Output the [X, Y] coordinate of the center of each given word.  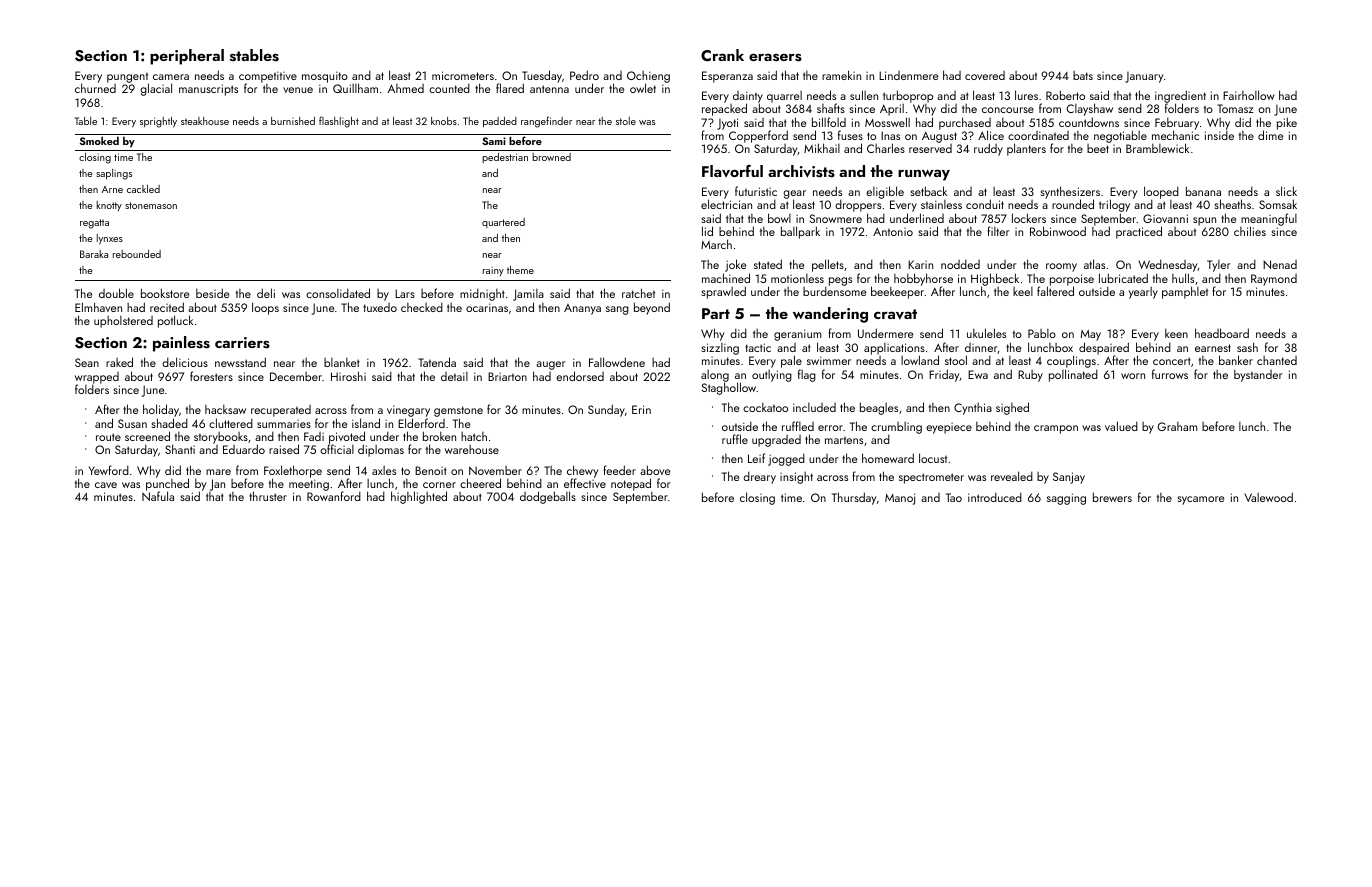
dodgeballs [548, 497]
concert [1172, 361]
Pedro [584, 75]
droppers [858, 206]
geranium [797, 335]
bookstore [165, 293]
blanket [342, 362]
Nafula [158, 496]
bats [1083, 75]
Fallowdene [617, 362]
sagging [1066, 499]
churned [95, 88]
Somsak [1278, 204]
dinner [981, 348]
